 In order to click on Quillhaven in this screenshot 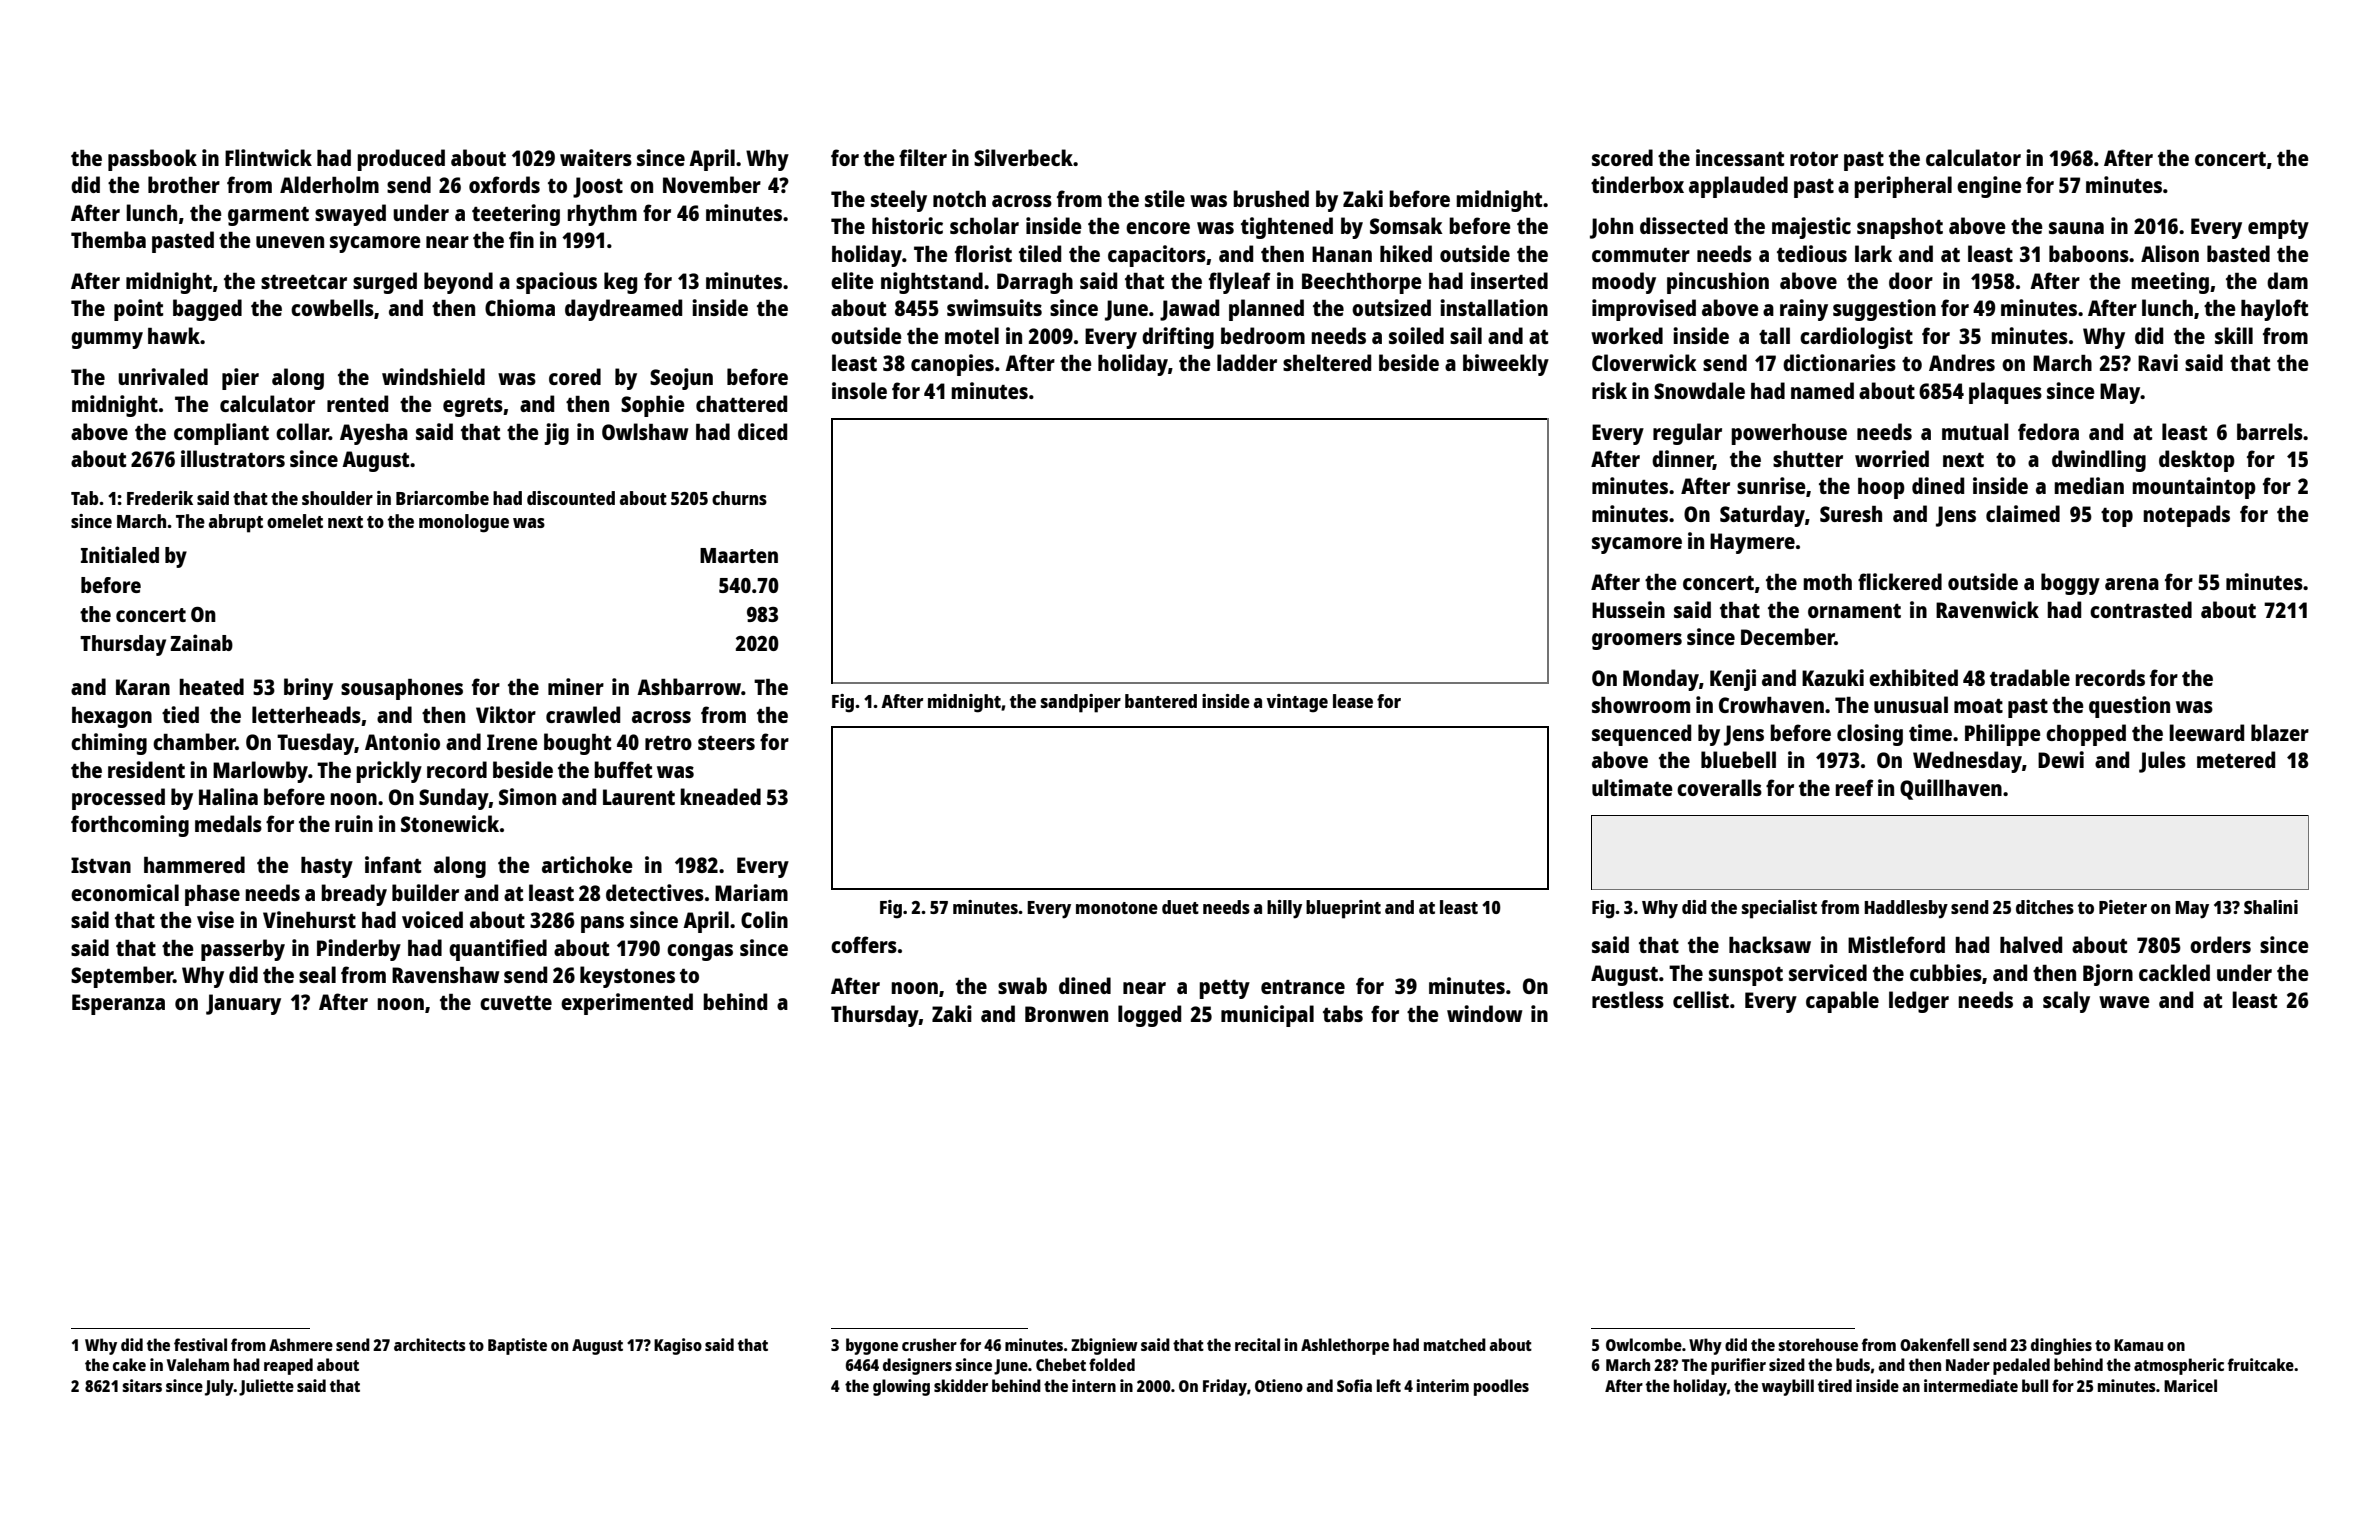, I will do `click(1951, 789)`.
